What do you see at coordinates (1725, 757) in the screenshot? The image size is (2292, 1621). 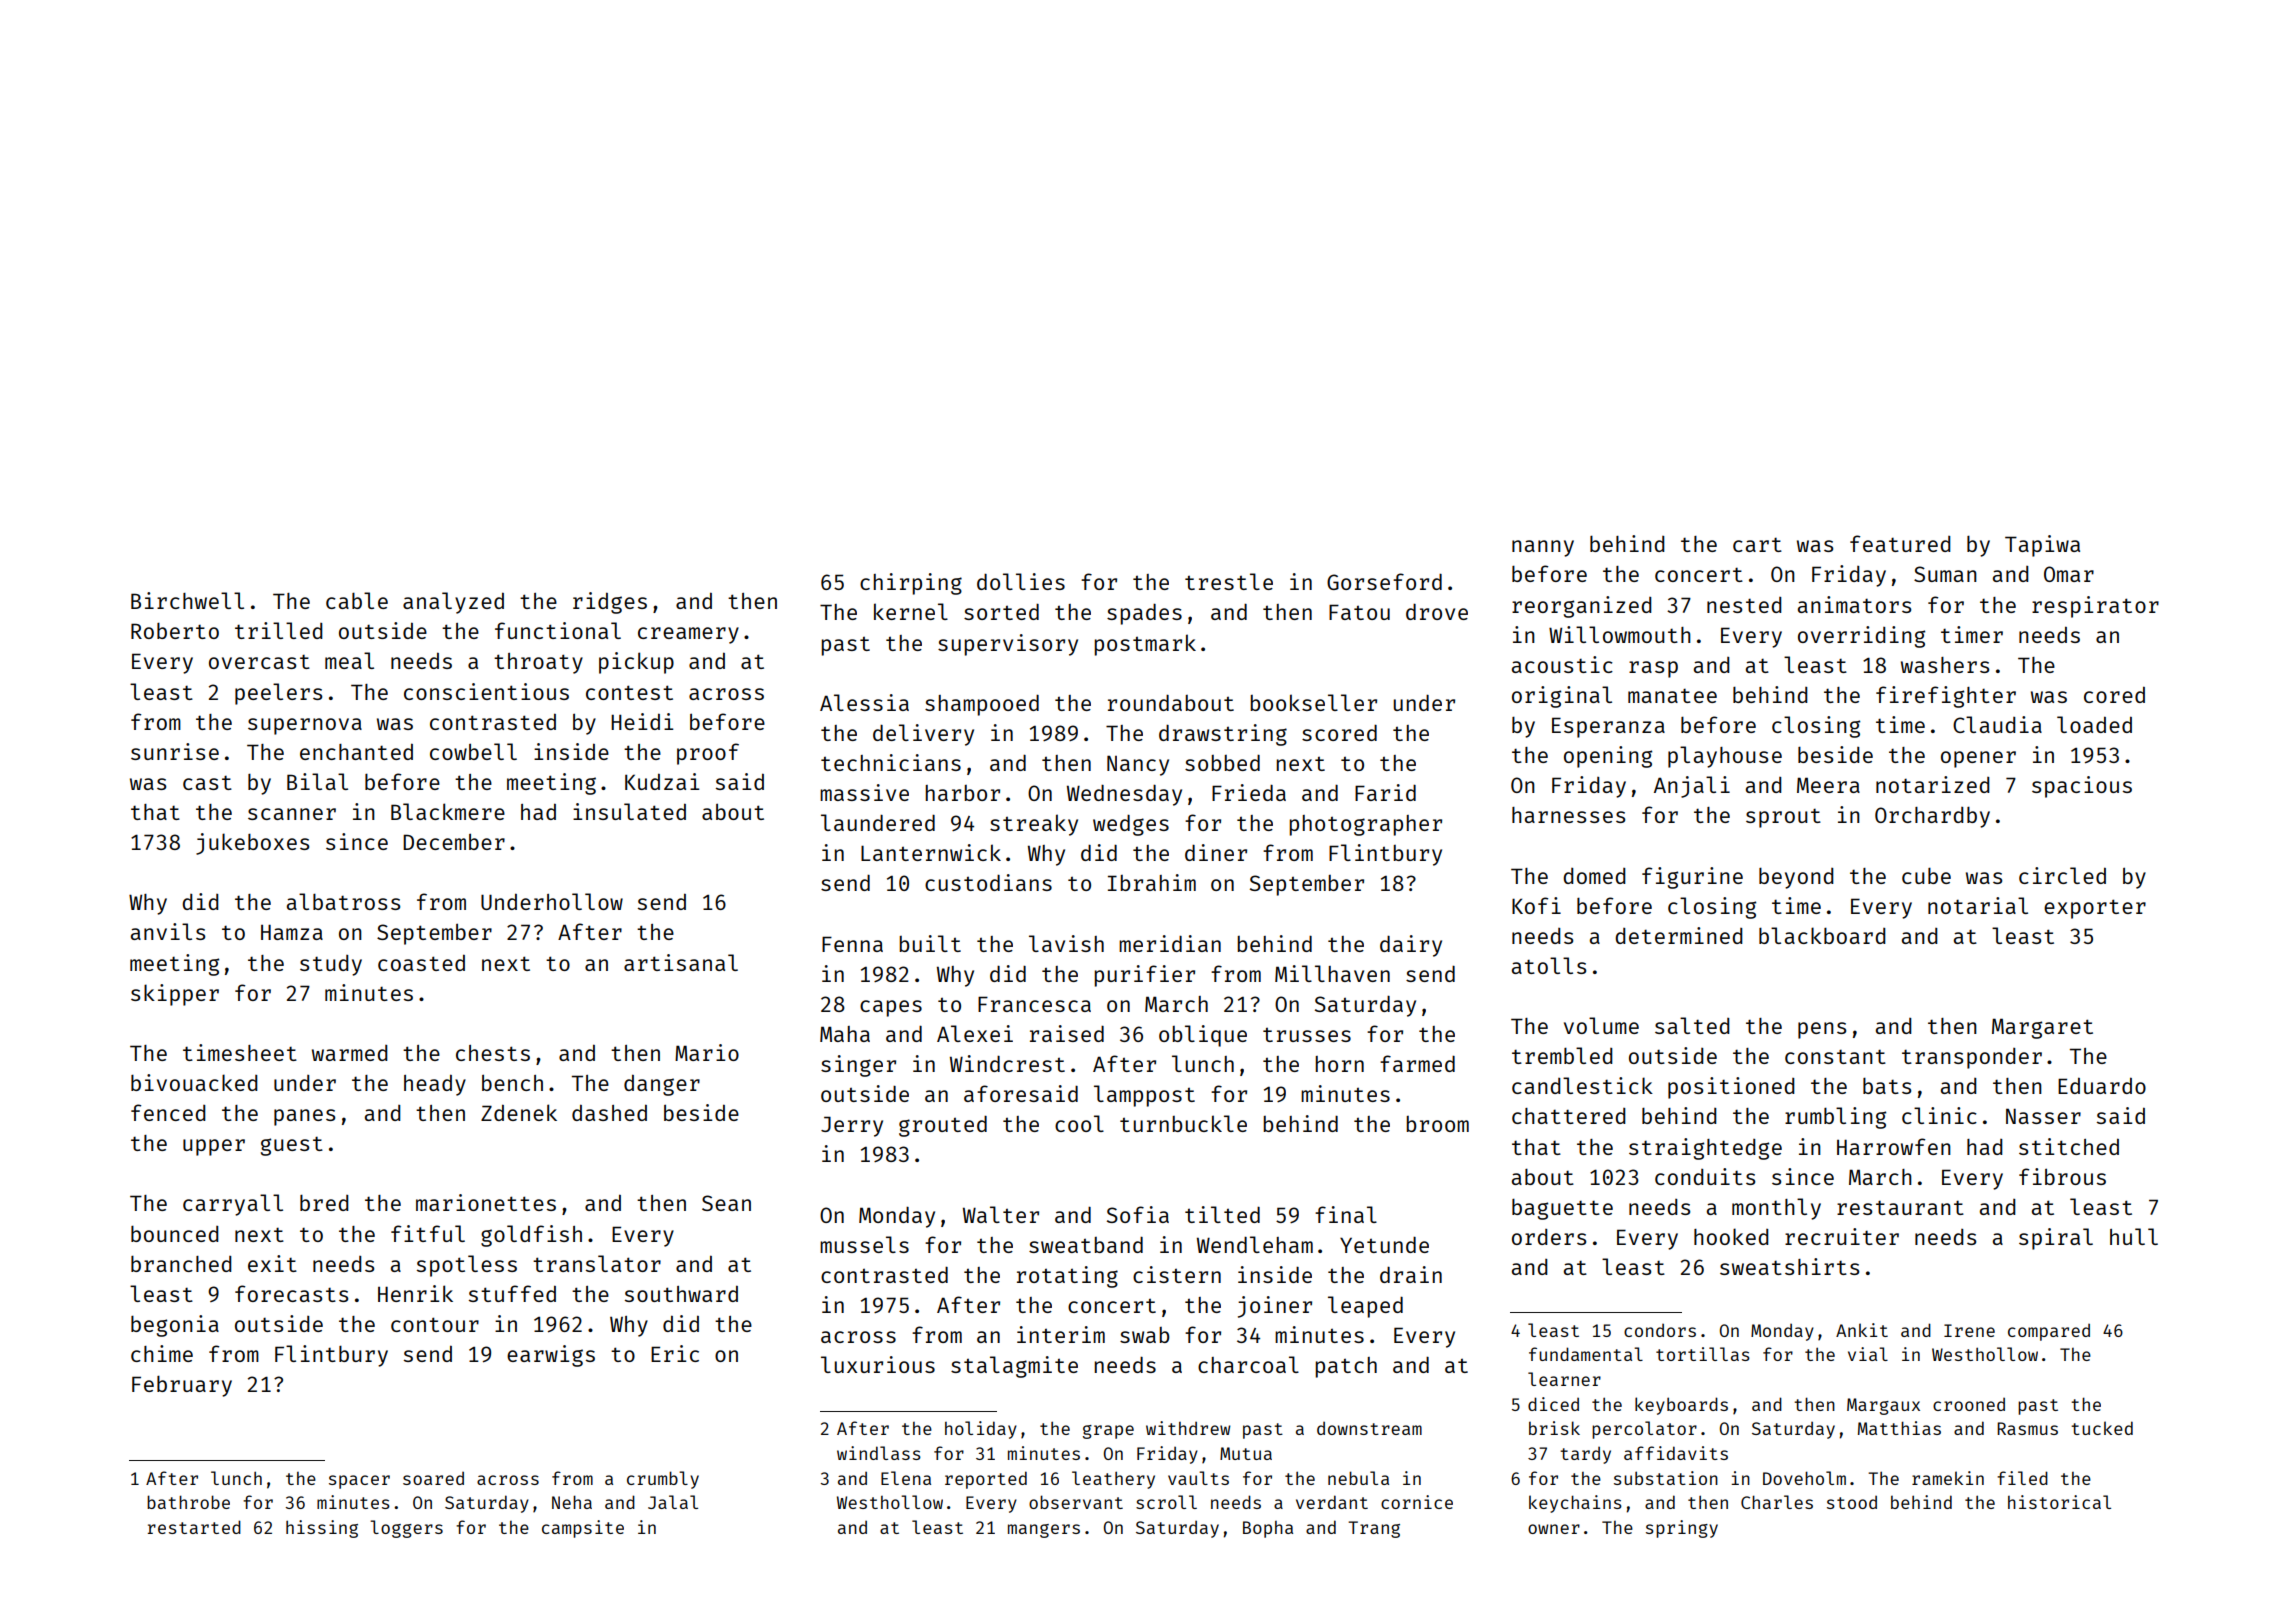 I see `playhouse` at bounding box center [1725, 757].
